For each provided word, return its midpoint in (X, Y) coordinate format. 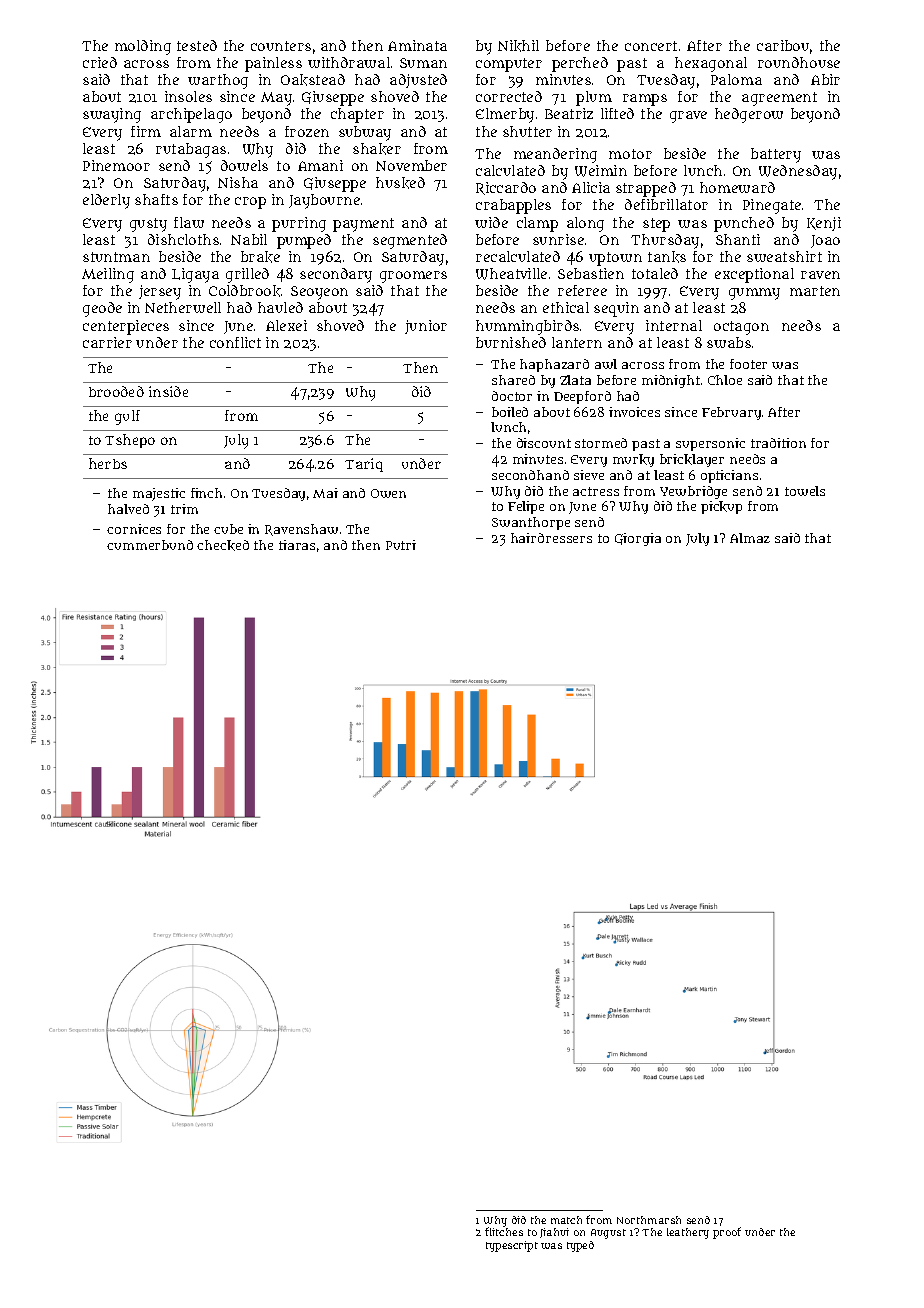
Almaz (750, 538)
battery (776, 155)
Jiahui (554, 1233)
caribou (783, 45)
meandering (555, 155)
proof (727, 1233)
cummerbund (150, 545)
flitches (504, 1232)
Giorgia (638, 539)
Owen (388, 493)
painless (273, 64)
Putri (401, 545)
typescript (512, 1246)
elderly (106, 201)
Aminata (417, 45)
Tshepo (130, 441)
